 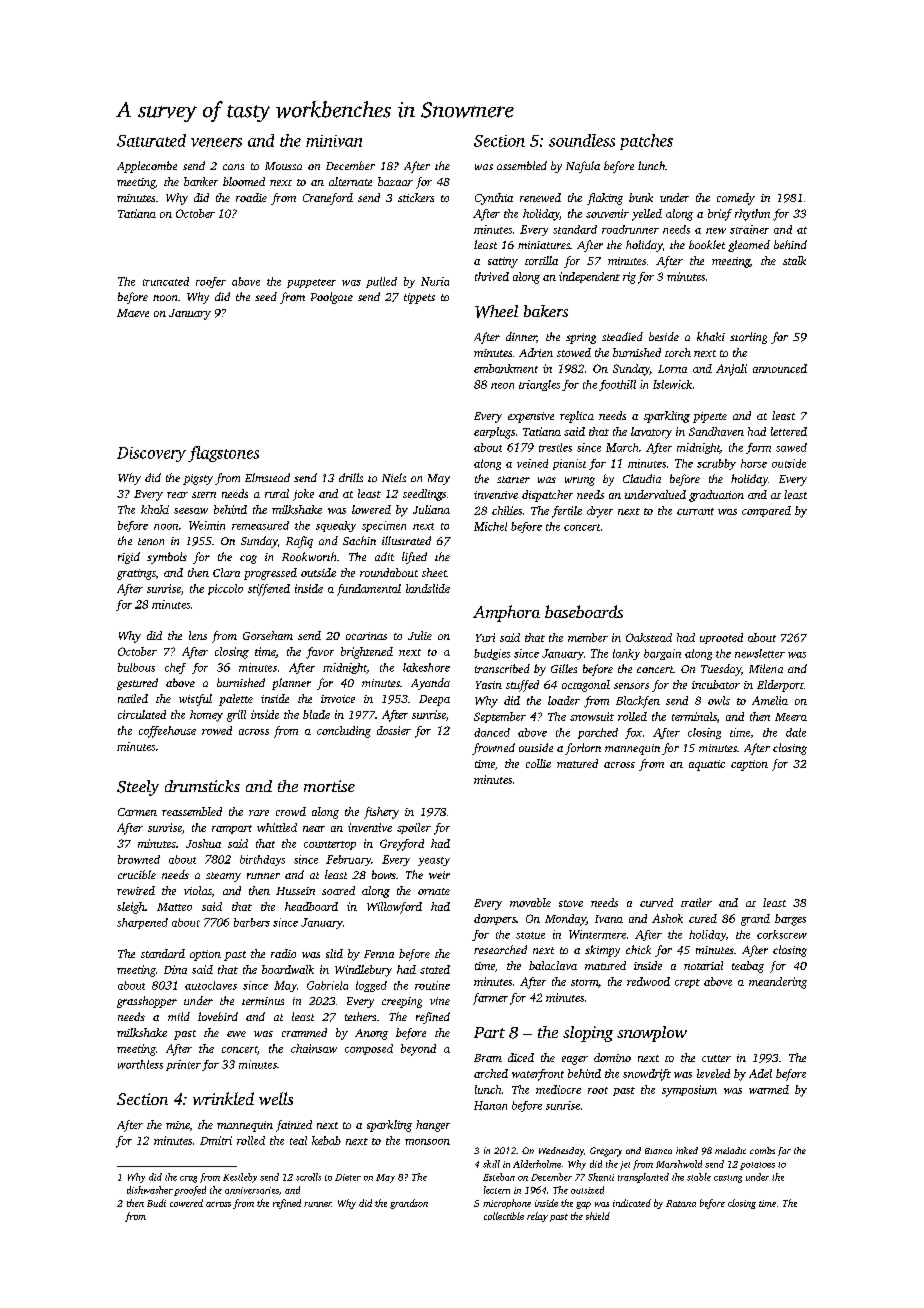 What do you see at coordinates (672, 384) in the screenshot?
I see `Islewick` at bounding box center [672, 384].
